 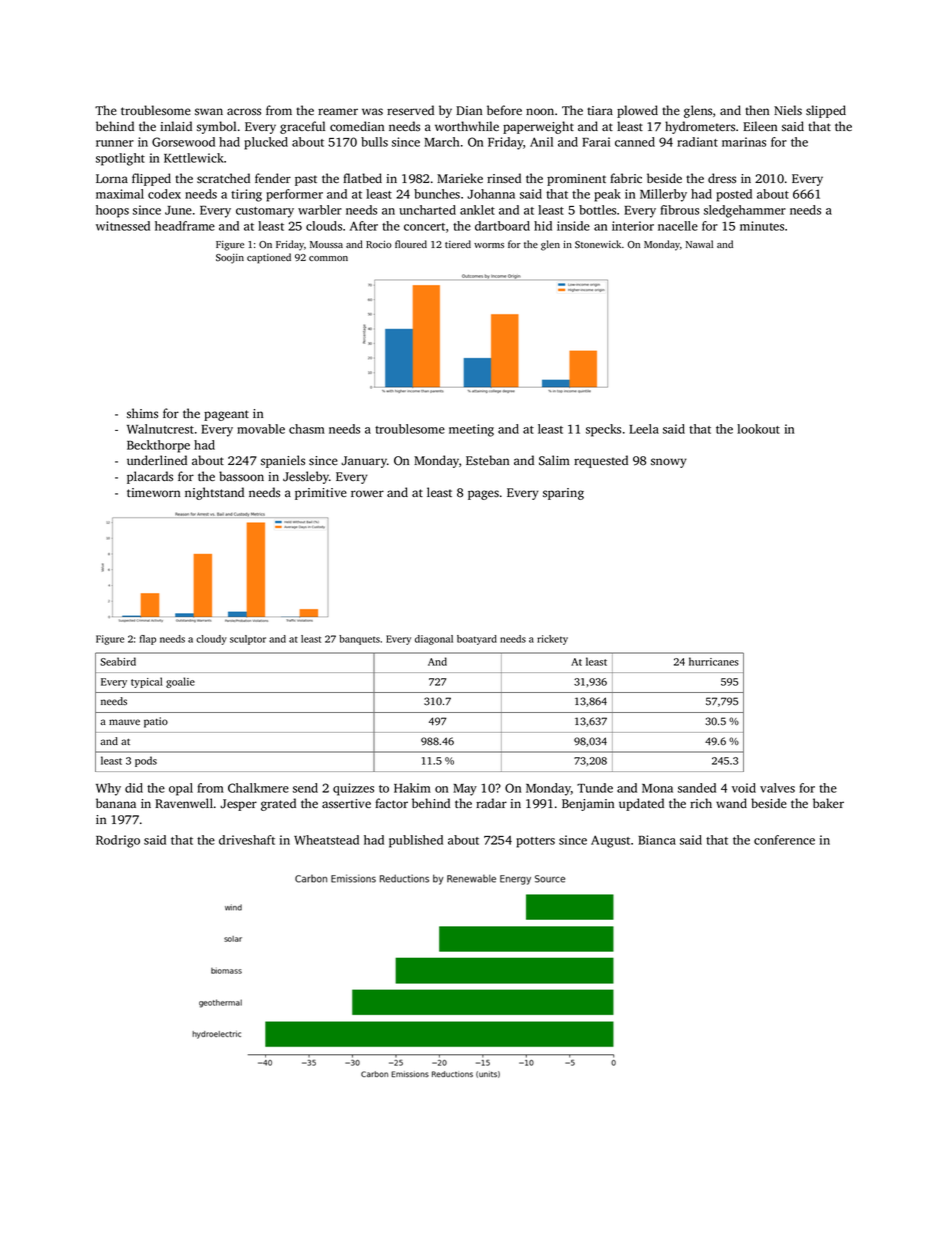 What do you see at coordinates (538, 127) in the document?
I see `paperweight` at bounding box center [538, 127].
